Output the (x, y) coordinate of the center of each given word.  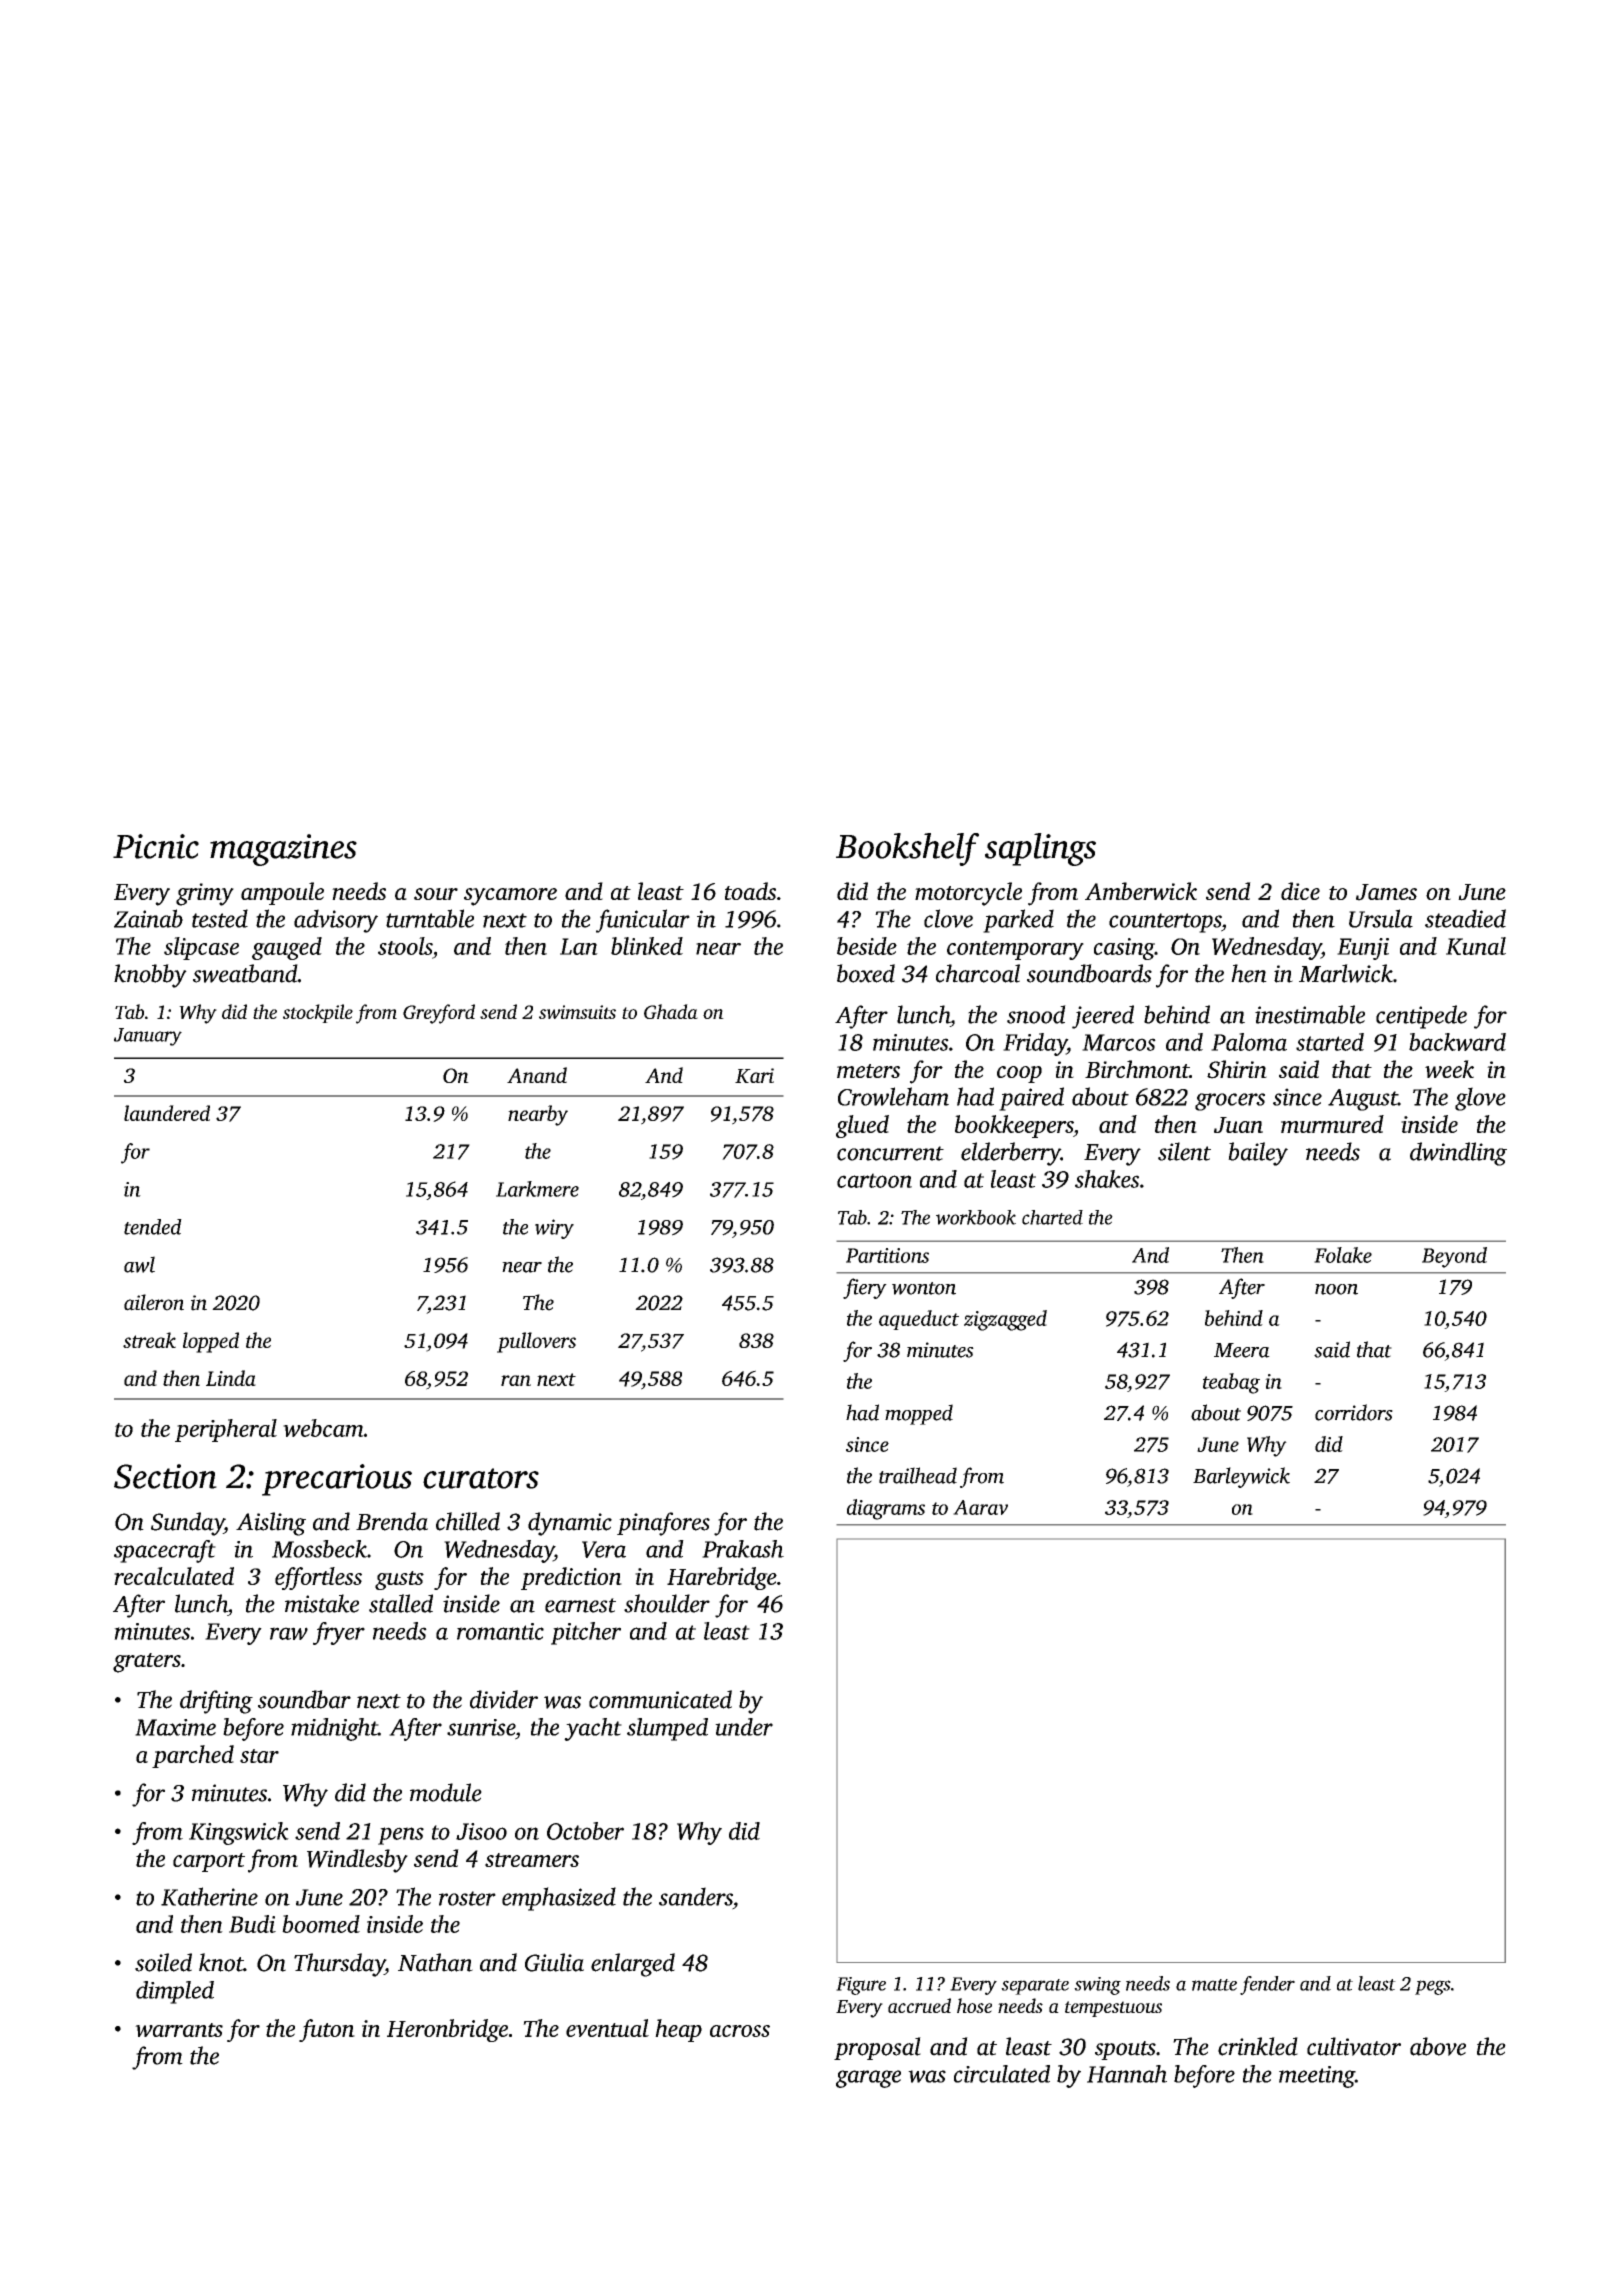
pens (401, 1836)
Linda (231, 1378)
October (585, 1831)
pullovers (536, 1342)
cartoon (874, 1180)
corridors (1354, 1412)
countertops (1165, 923)
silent (1184, 1151)
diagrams (886, 1509)
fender (1267, 1985)
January (148, 1037)
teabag (1231, 1383)
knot (221, 1962)
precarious (337, 1480)
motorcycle (968, 894)
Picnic (156, 846)
